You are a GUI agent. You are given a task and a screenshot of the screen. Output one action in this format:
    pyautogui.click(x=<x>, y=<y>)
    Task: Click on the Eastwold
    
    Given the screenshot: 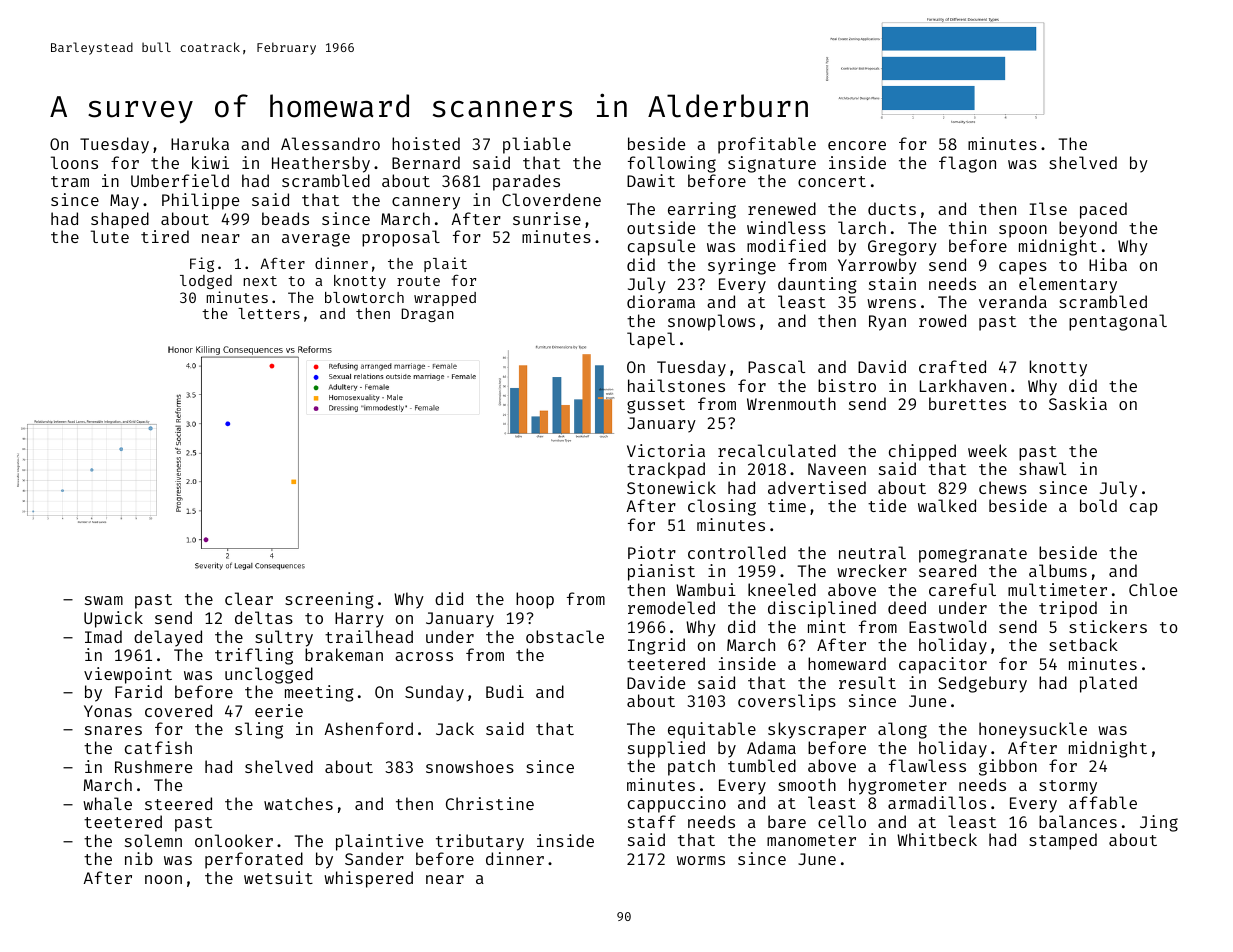 What is the action you would take?
    pyautogui.click(x=947, y=626)
